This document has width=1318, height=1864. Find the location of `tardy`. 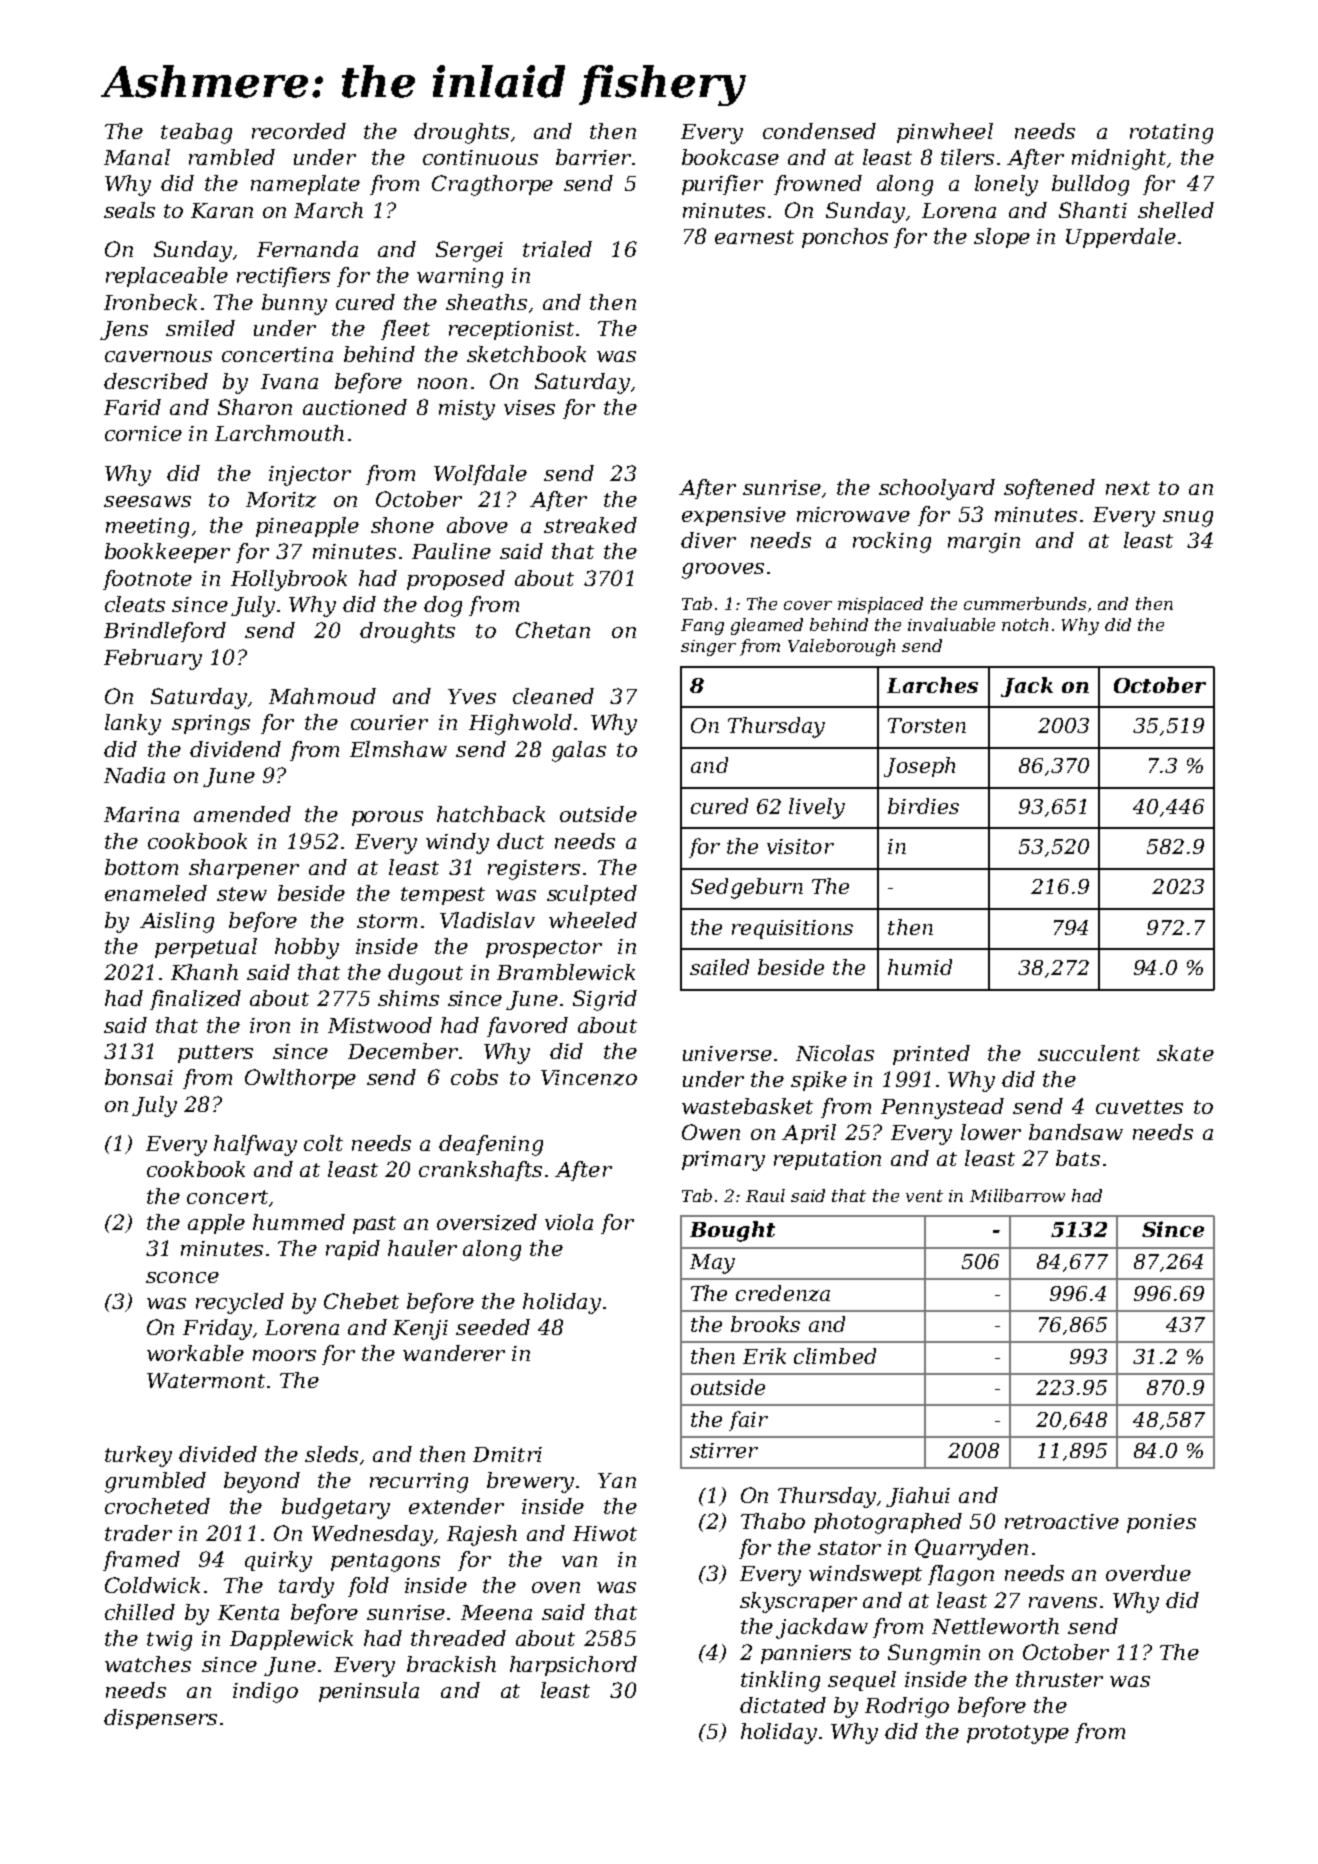

tardy is located at coordinates (306, 1587).
